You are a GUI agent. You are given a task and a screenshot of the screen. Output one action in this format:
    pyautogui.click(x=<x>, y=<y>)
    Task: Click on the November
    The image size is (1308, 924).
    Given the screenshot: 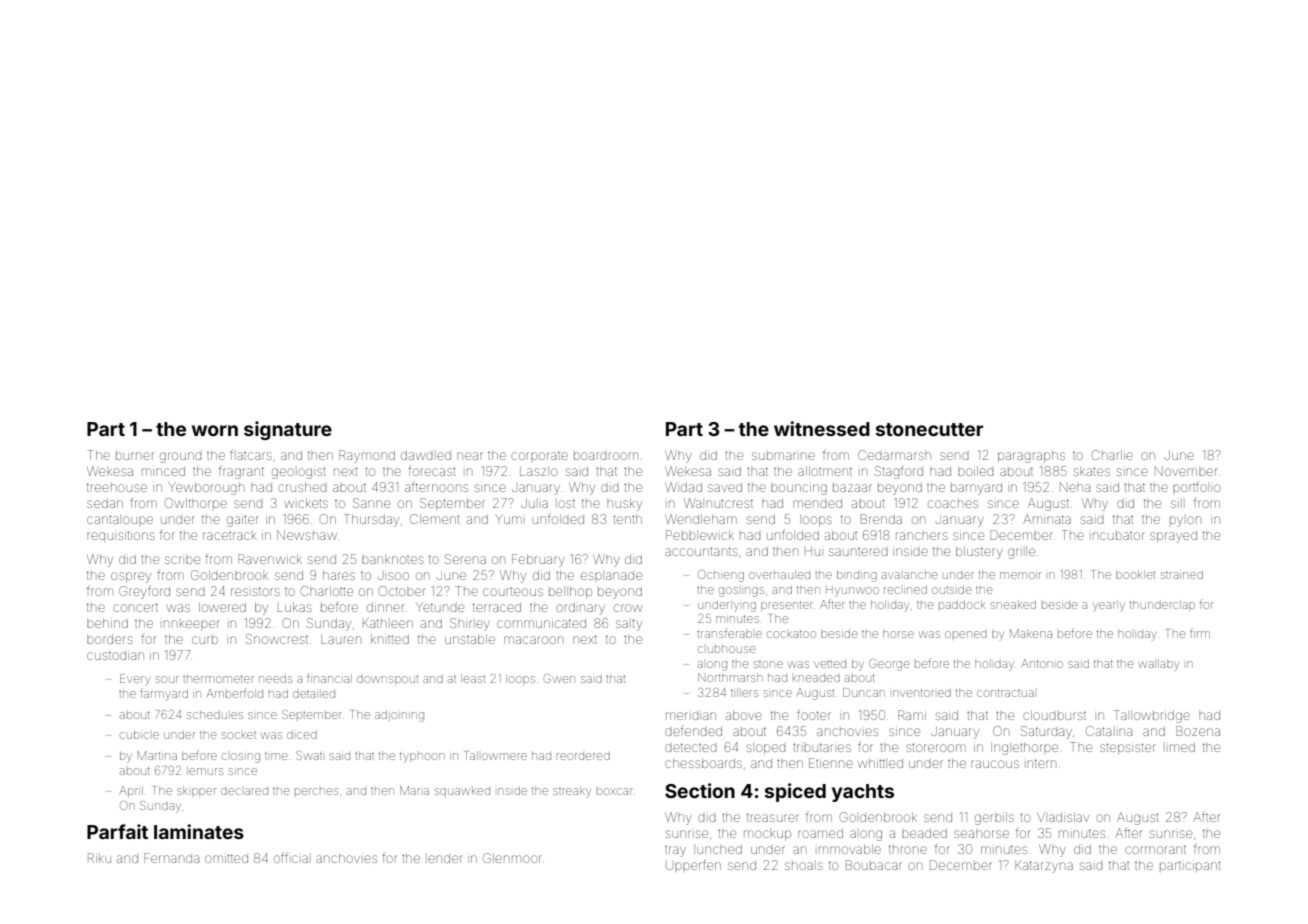 What is the action you would take?
    pyautogui.click(x=1186, y=471)
